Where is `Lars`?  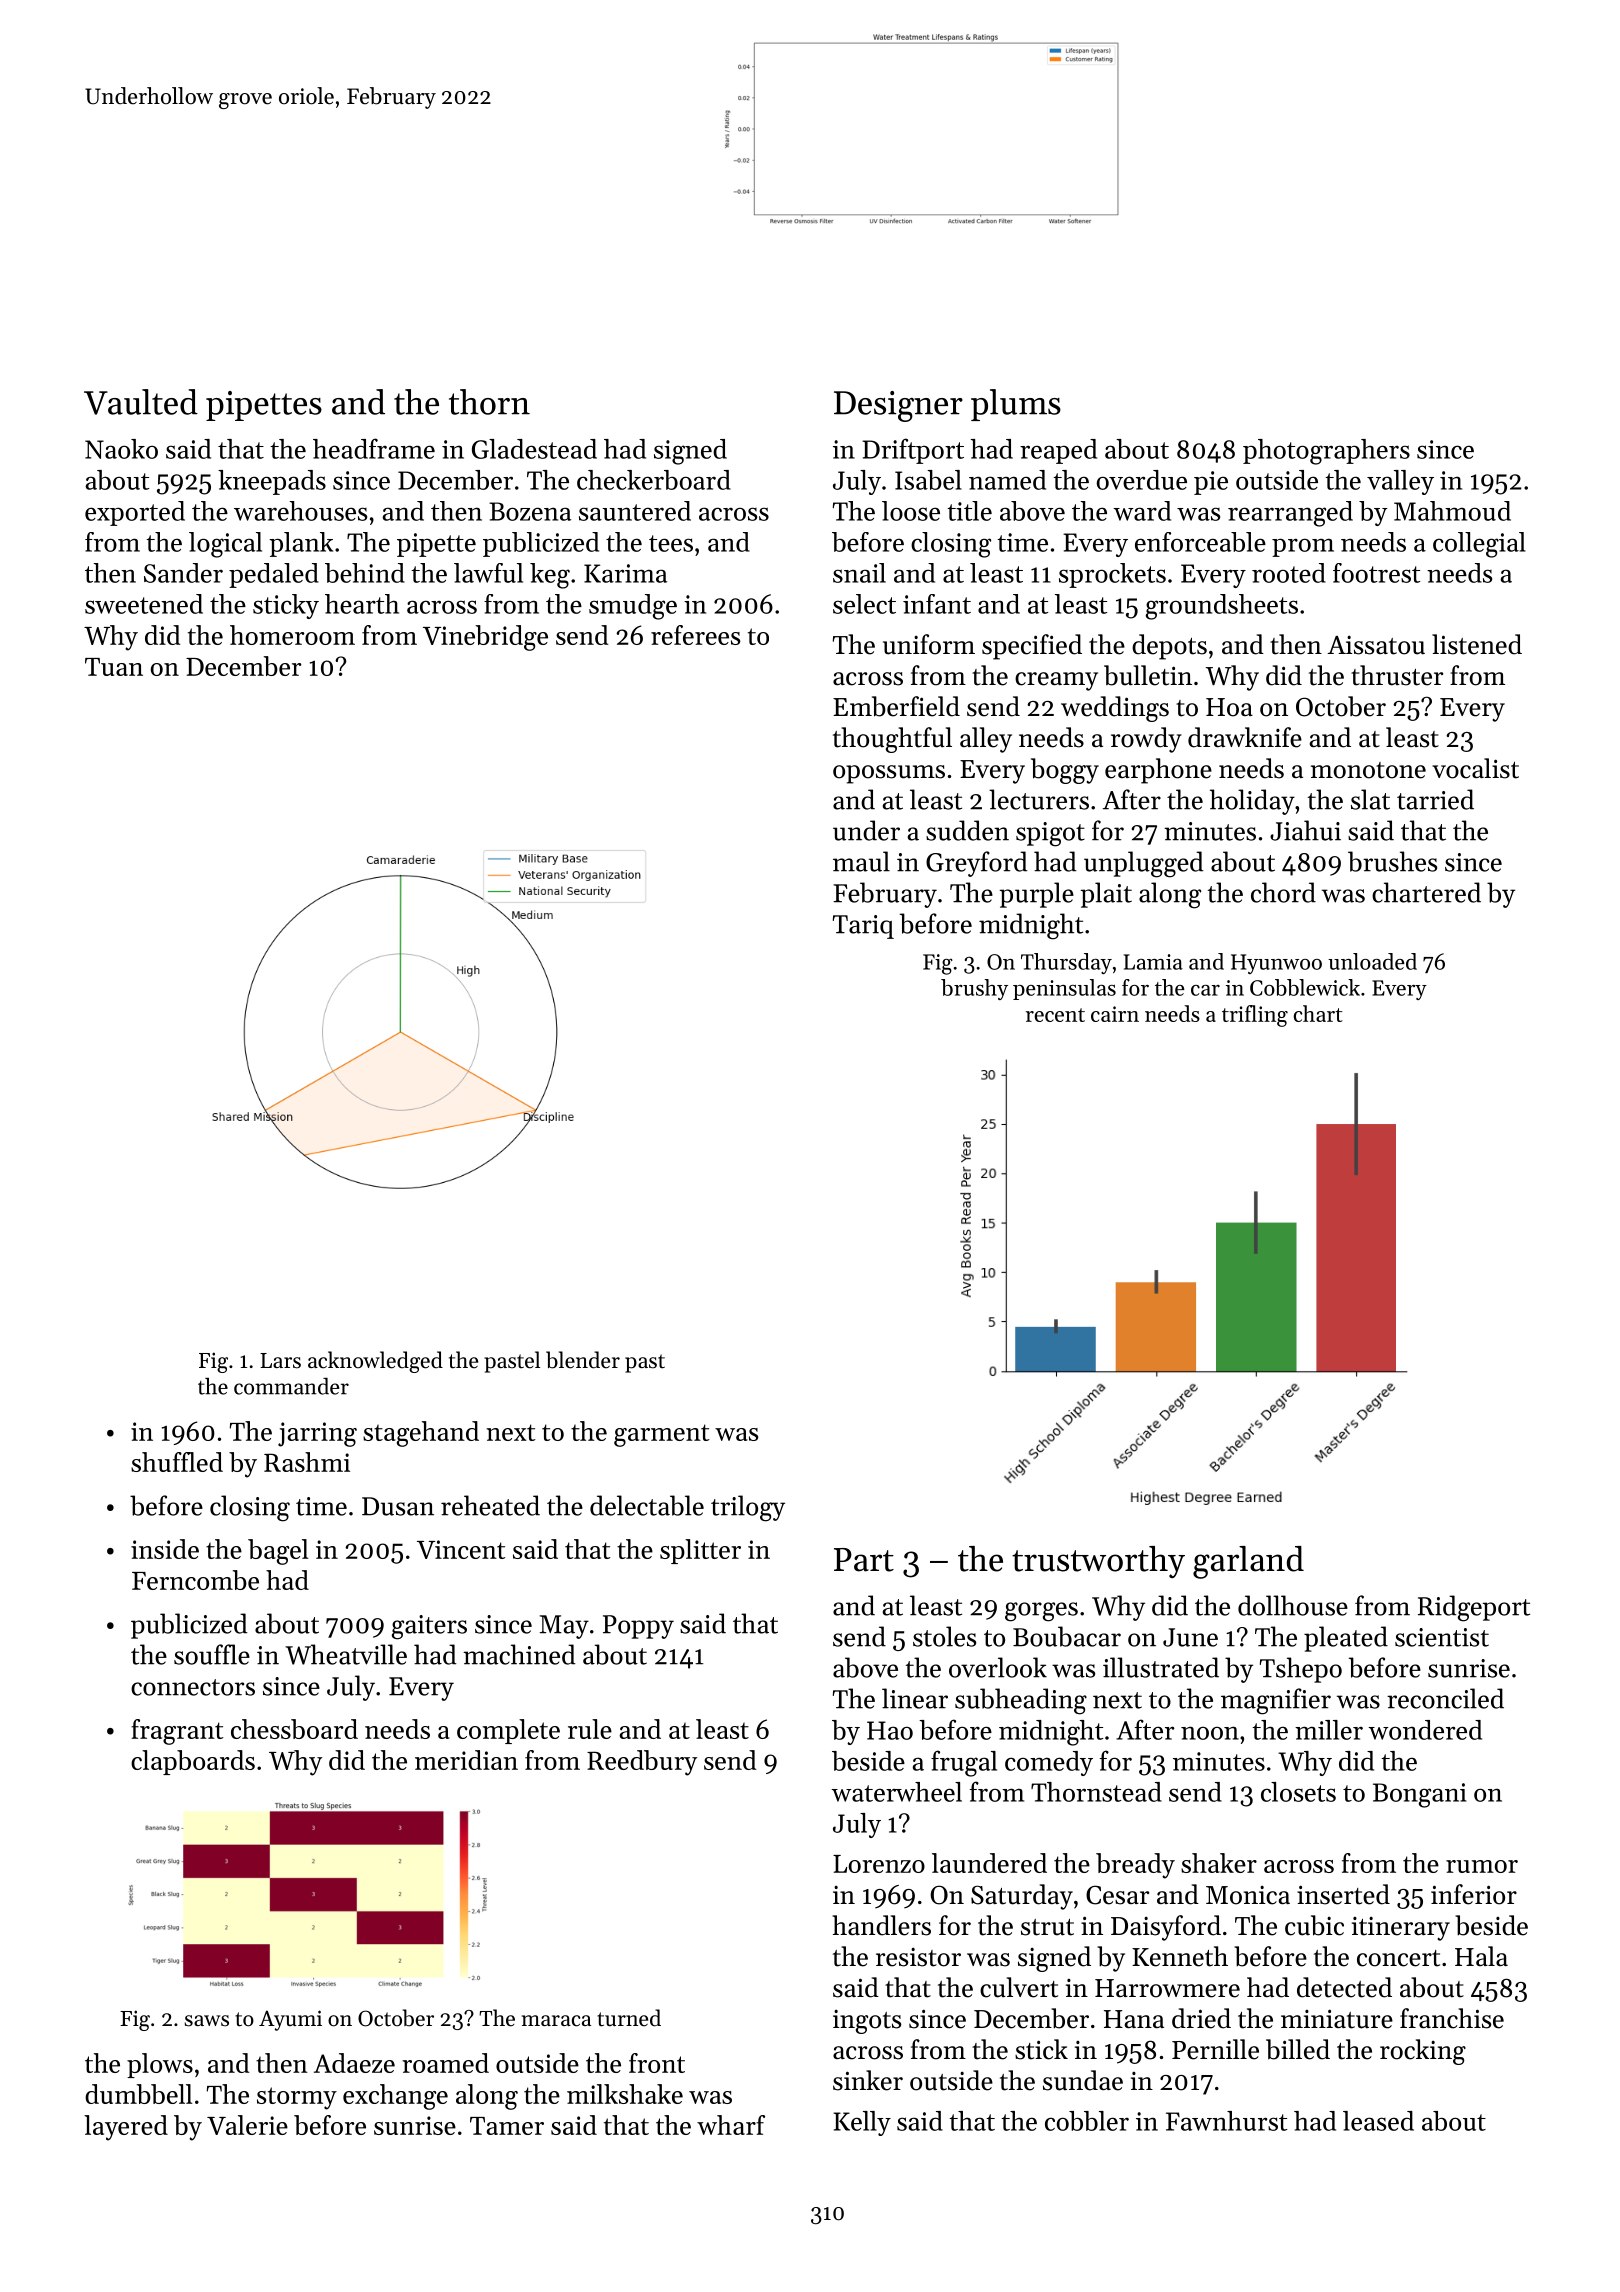 Lars is located at coordinates (280, 1361).
